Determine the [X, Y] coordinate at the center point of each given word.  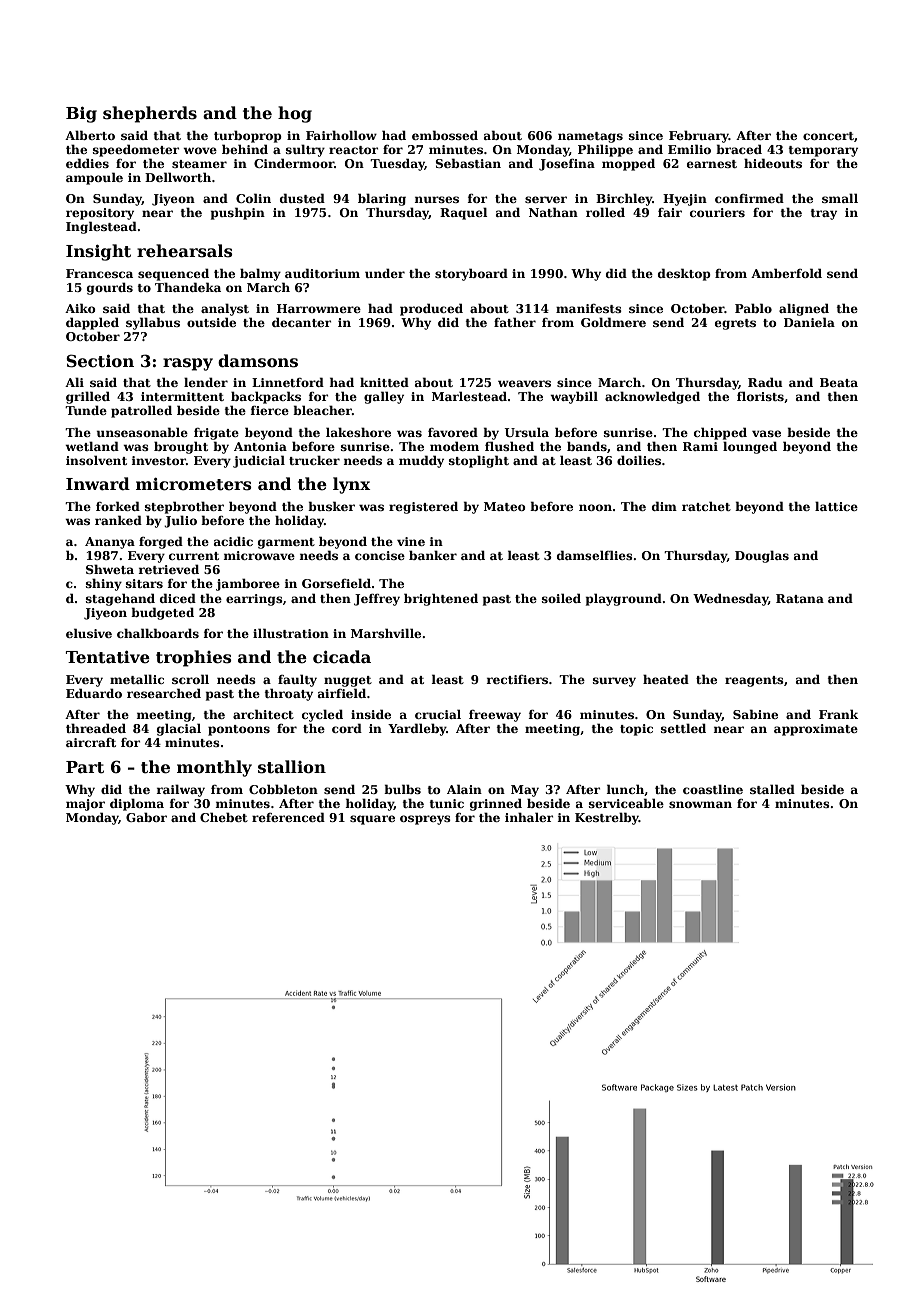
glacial [179, 729]
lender [206, 382]
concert [828, 136]
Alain [464, 789]
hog [295, 114]
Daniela [809, 322]
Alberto [90, 135]
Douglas [762, 556]
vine [411, 541]
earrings [254, 600]
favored [453, 432]
